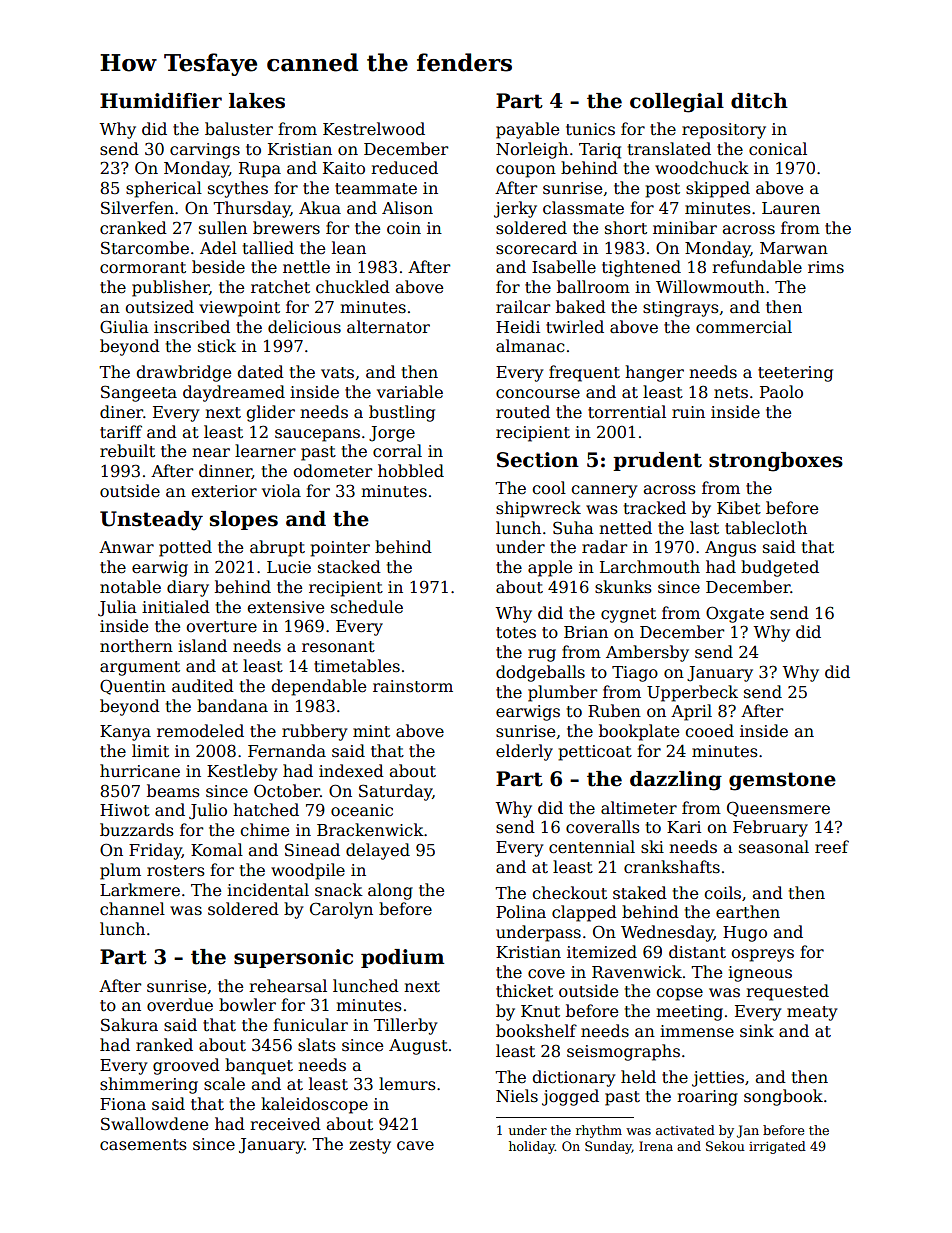 The image size is (952, 1233). Describe the element at coordinates (516, 633) in the page. I see `totes` at that location.
